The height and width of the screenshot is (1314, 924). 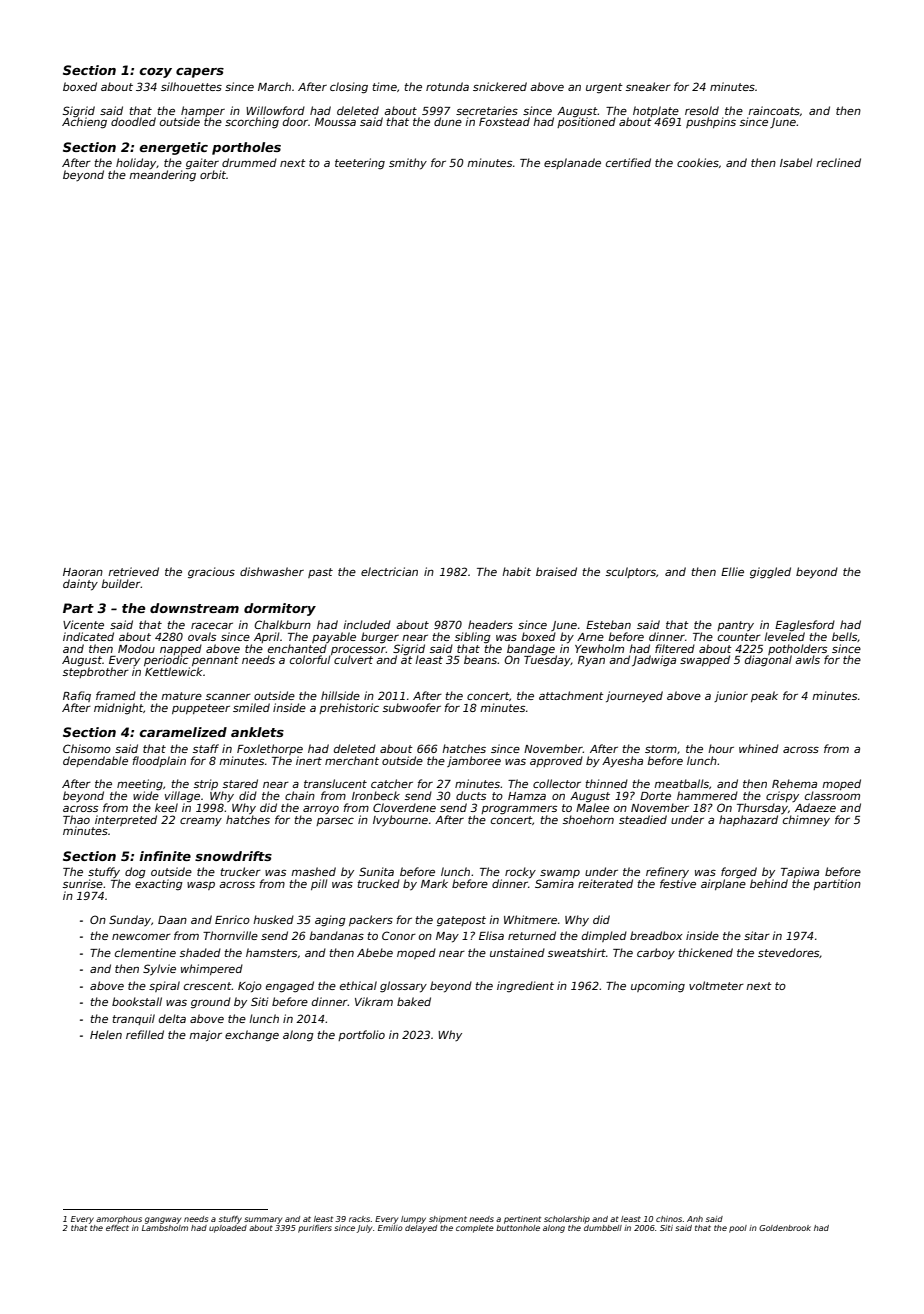 What do you see at coordinates (770, 573) in the screenshot?
I see `giggled` at bounding box center [770, 573].
